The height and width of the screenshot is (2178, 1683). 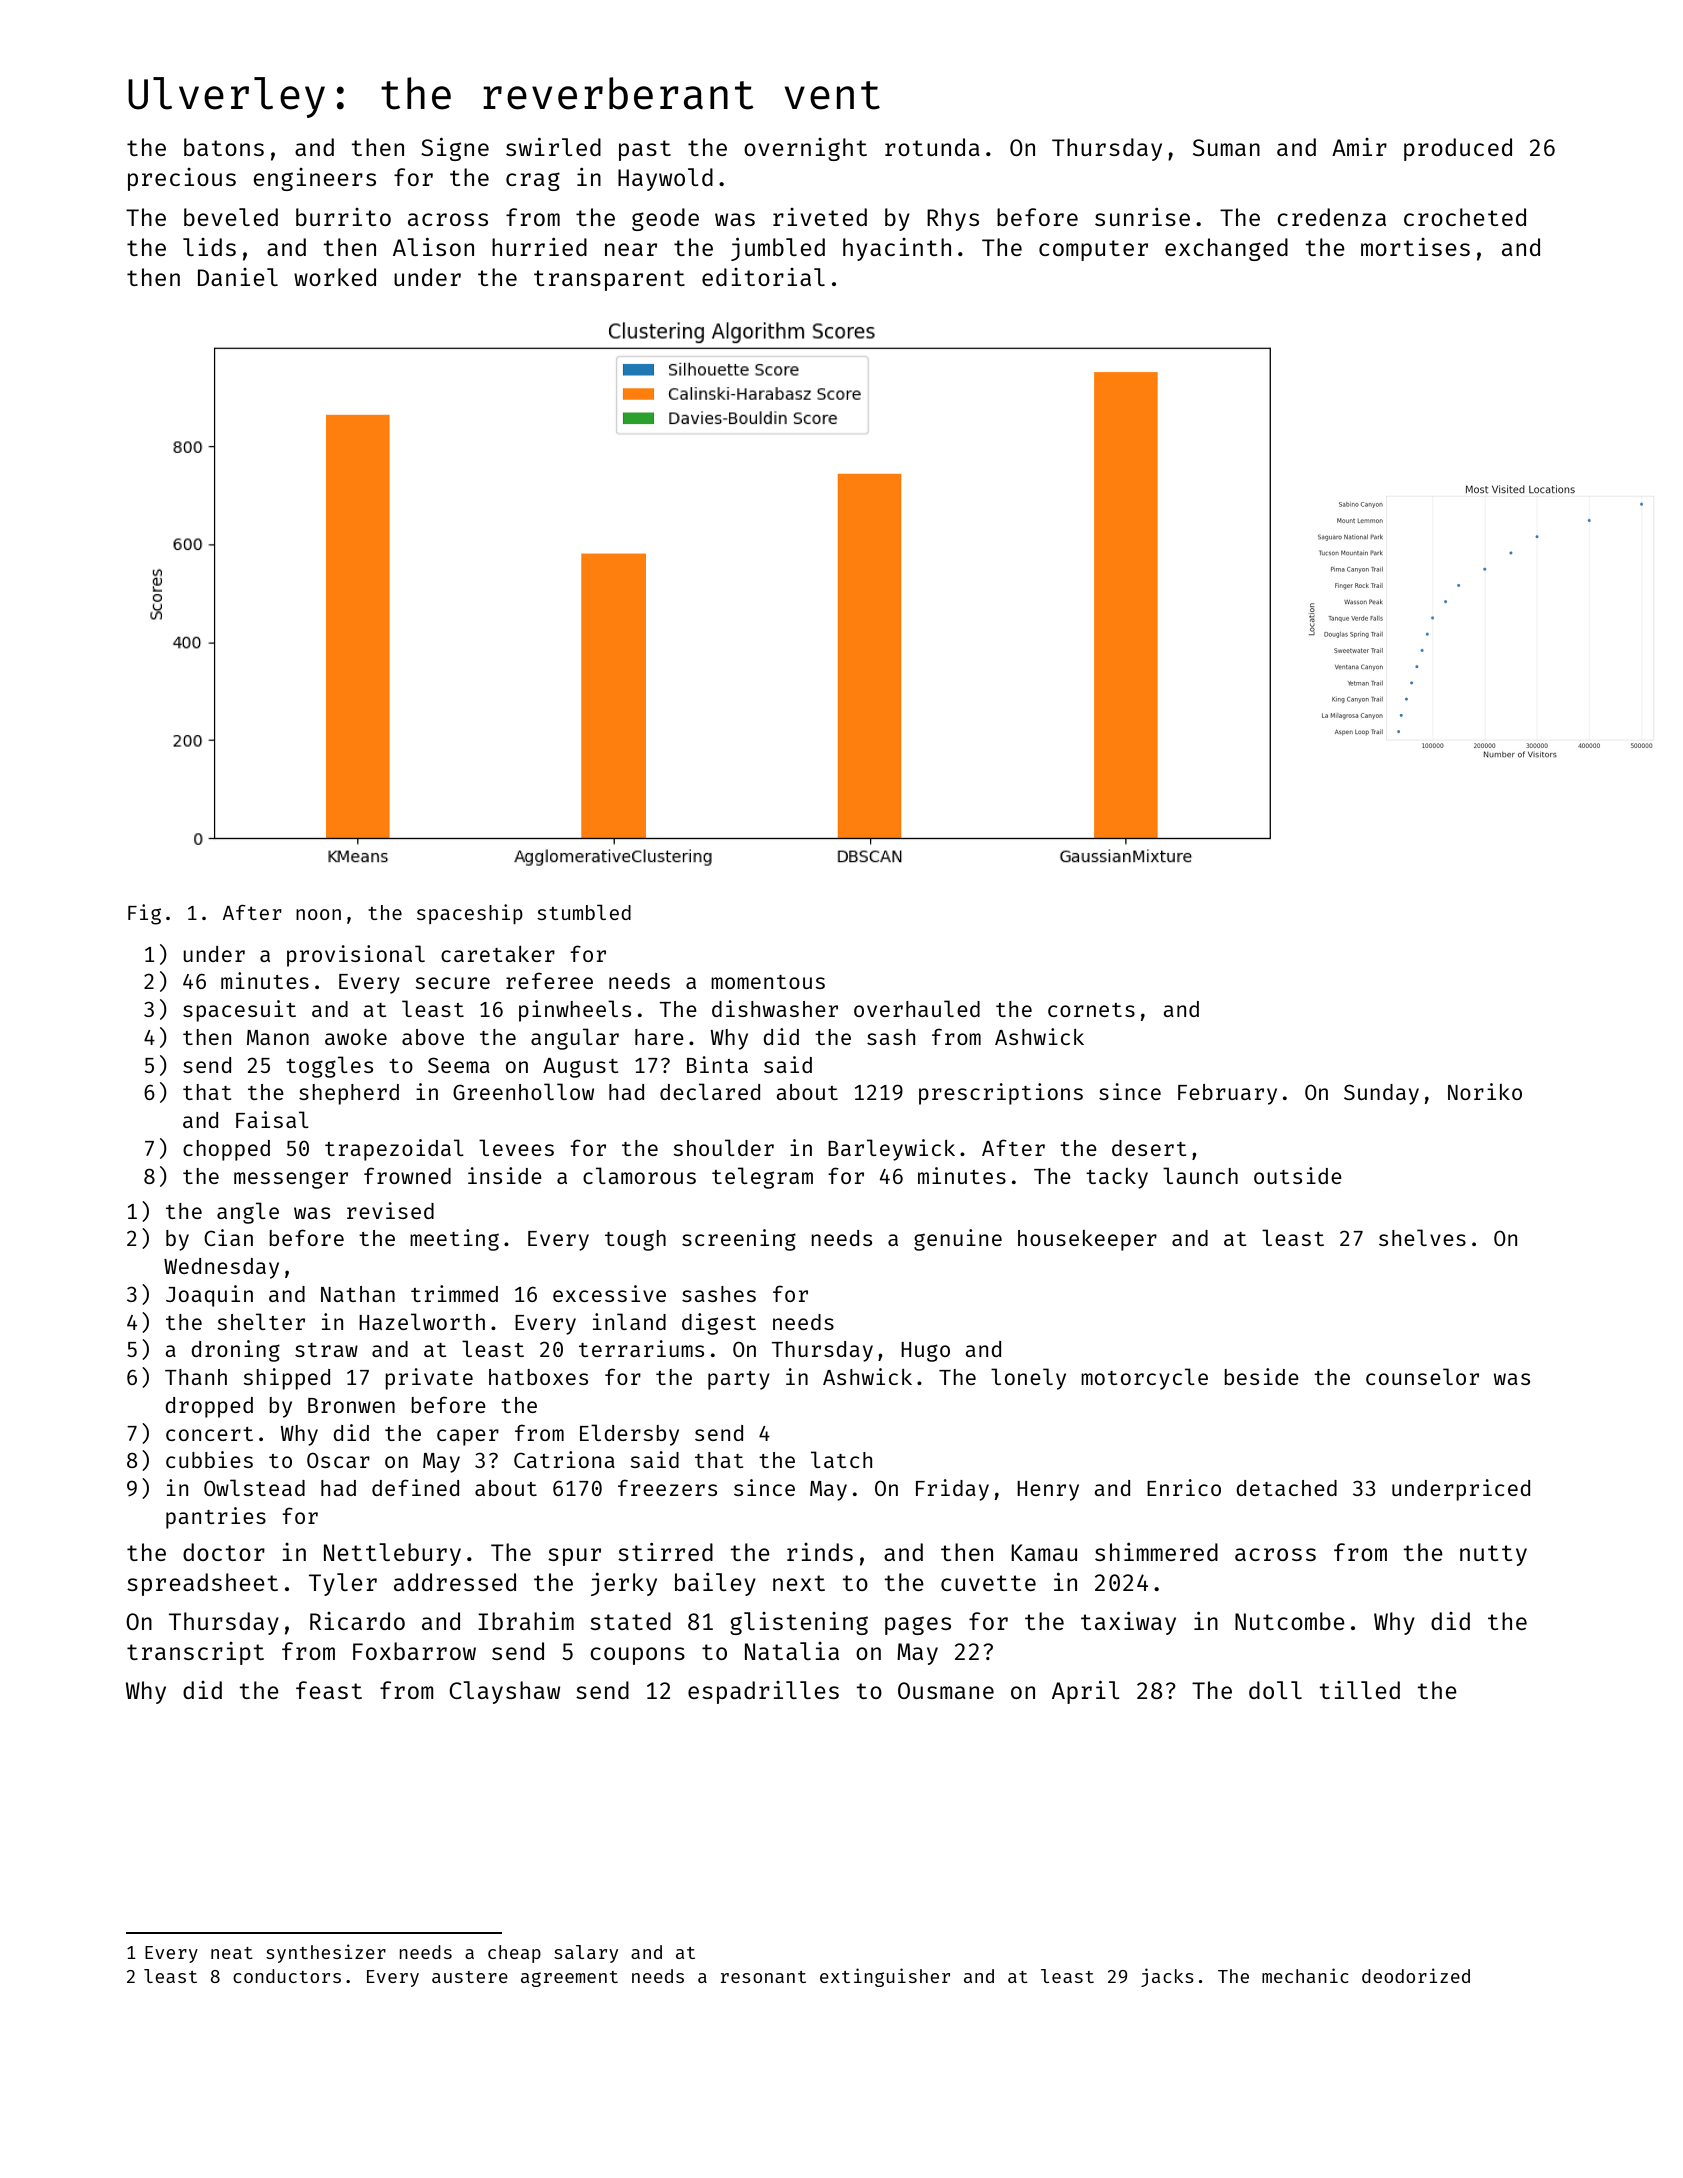 I want to click on prescriptions, so click(x=1001, y=1094).
